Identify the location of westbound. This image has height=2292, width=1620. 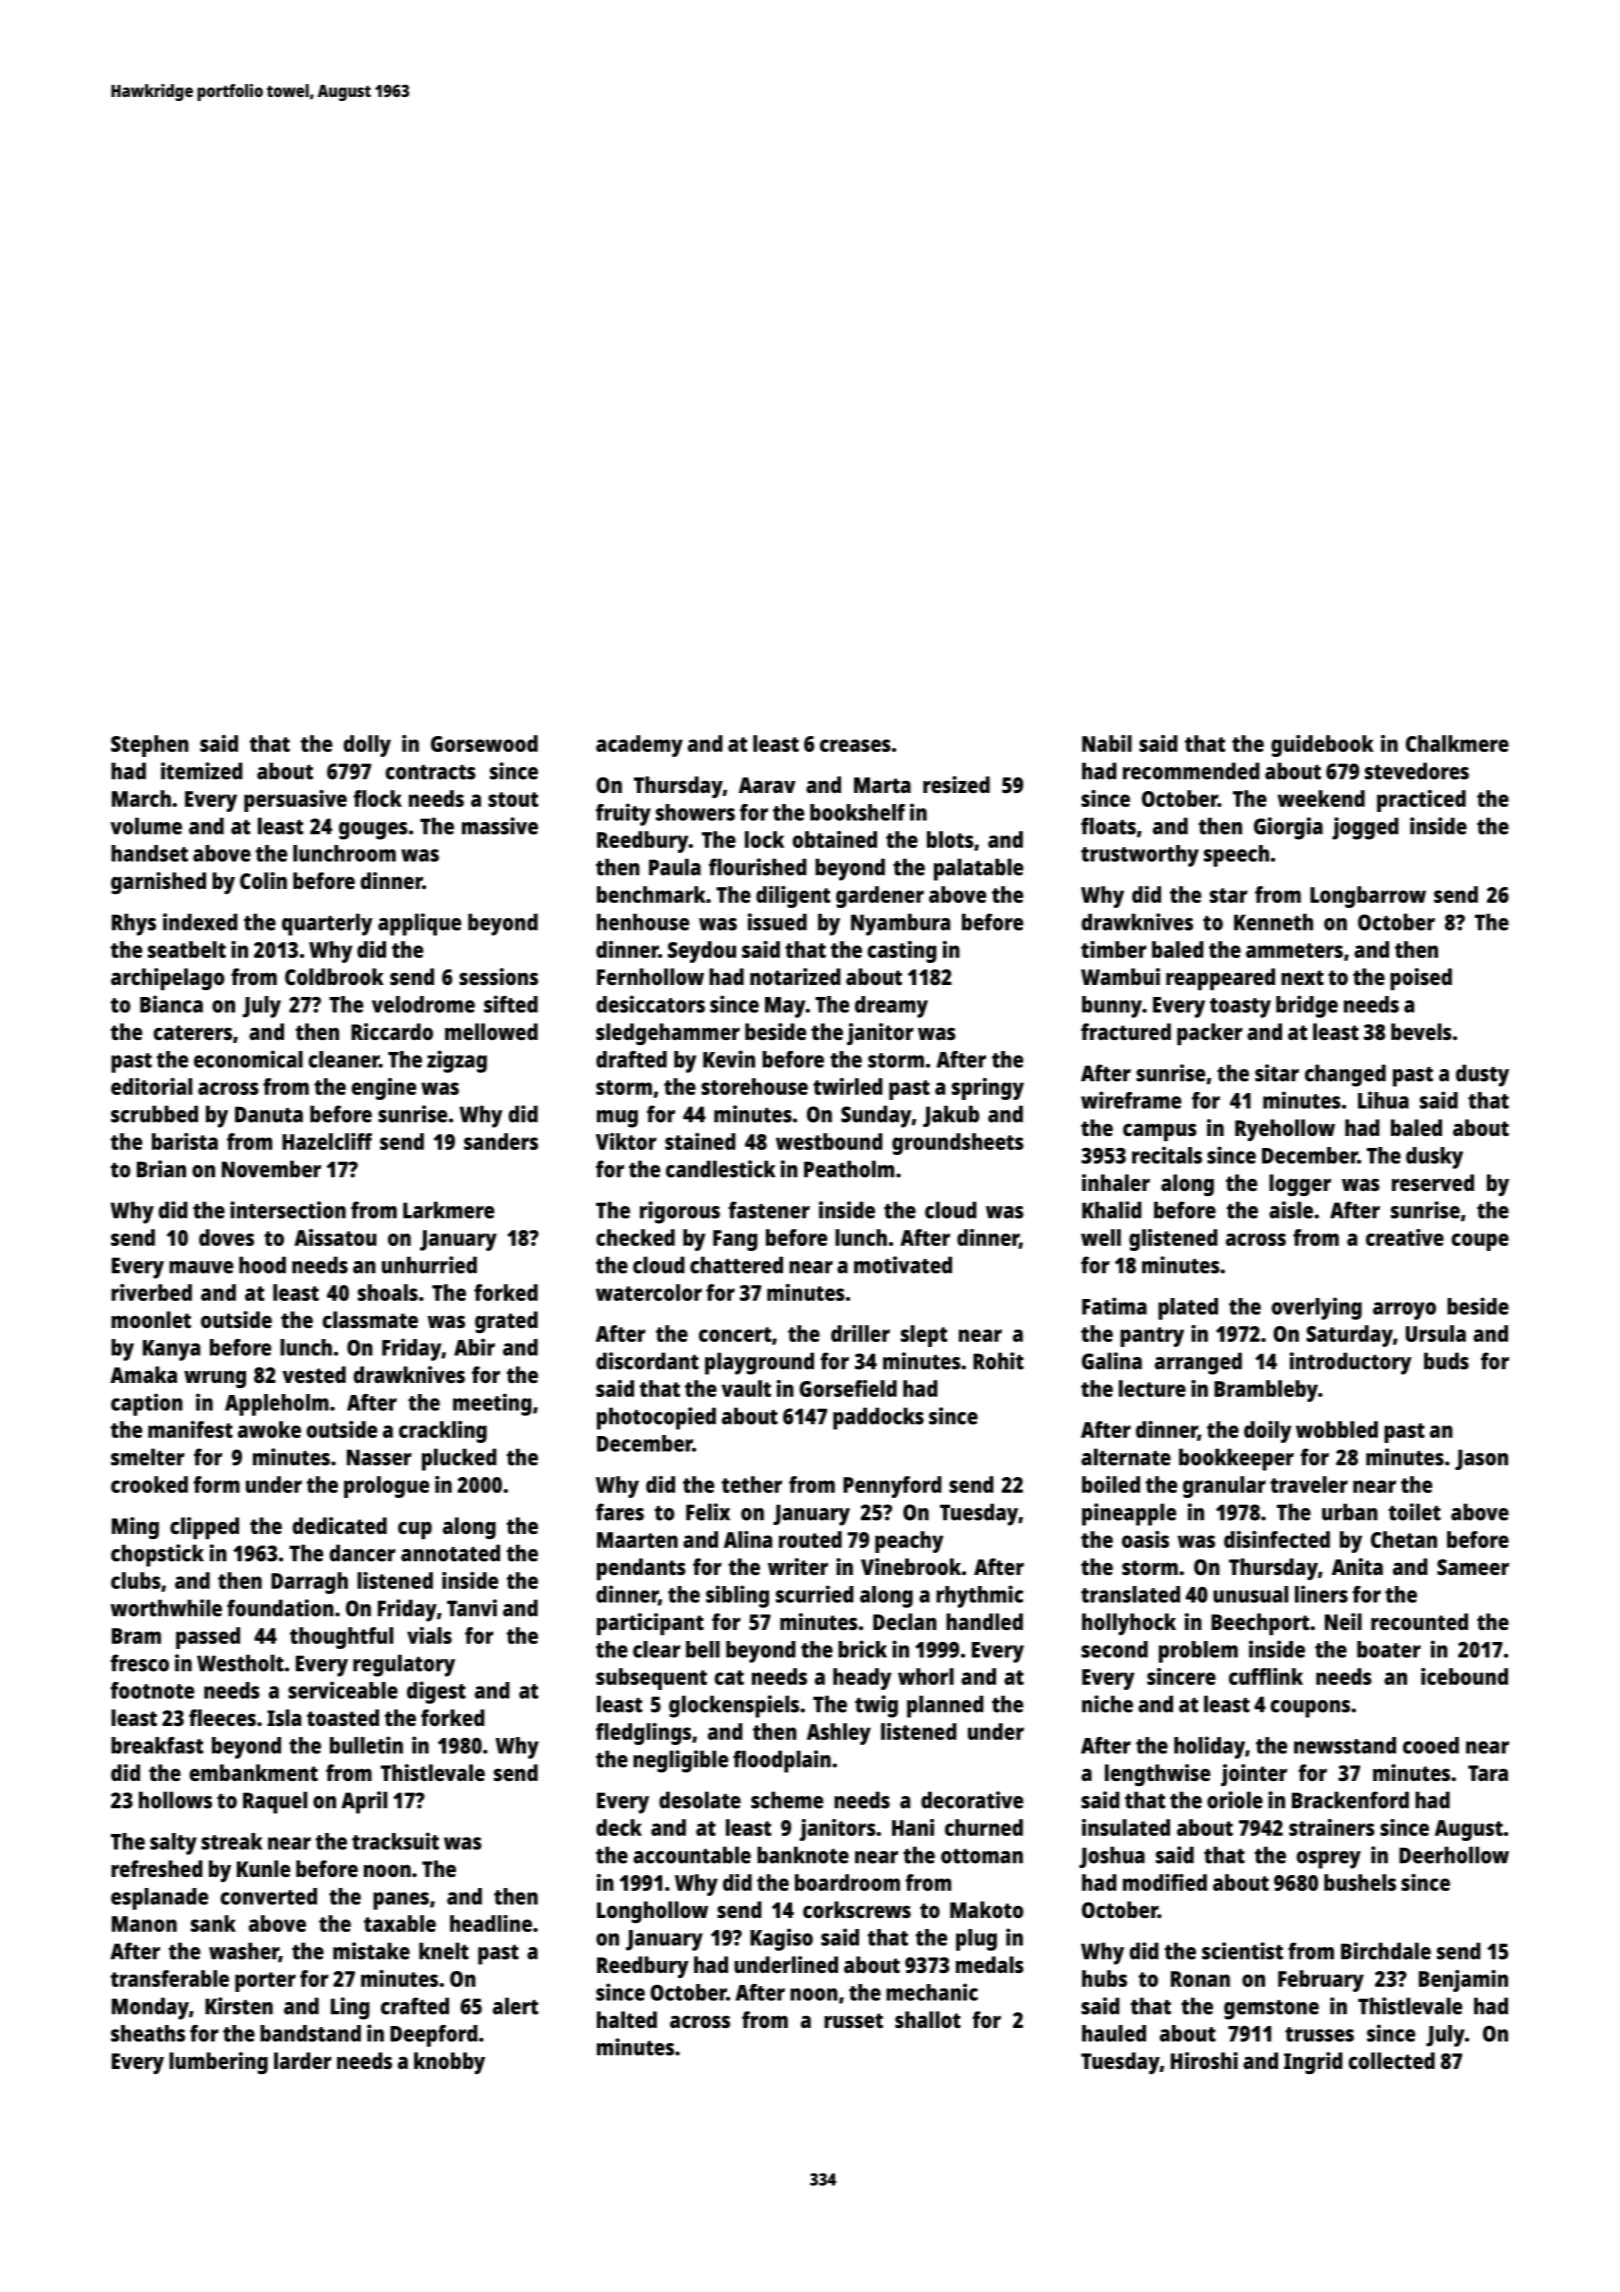
(829, 1141).
